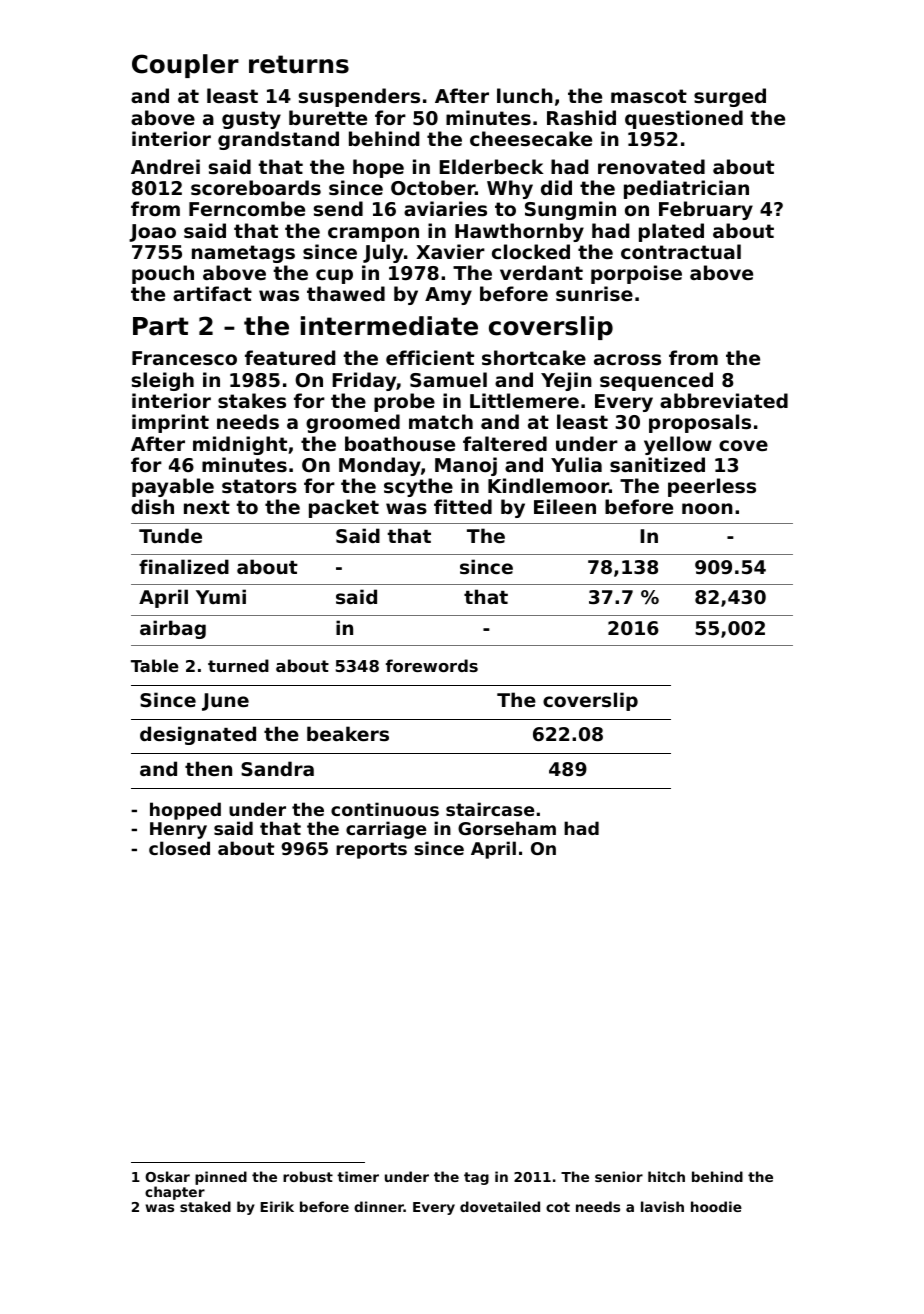 This document has height=1314, width=924. Describe the element at coordinates (344, 508) in the document. I see `packet` at that location.
